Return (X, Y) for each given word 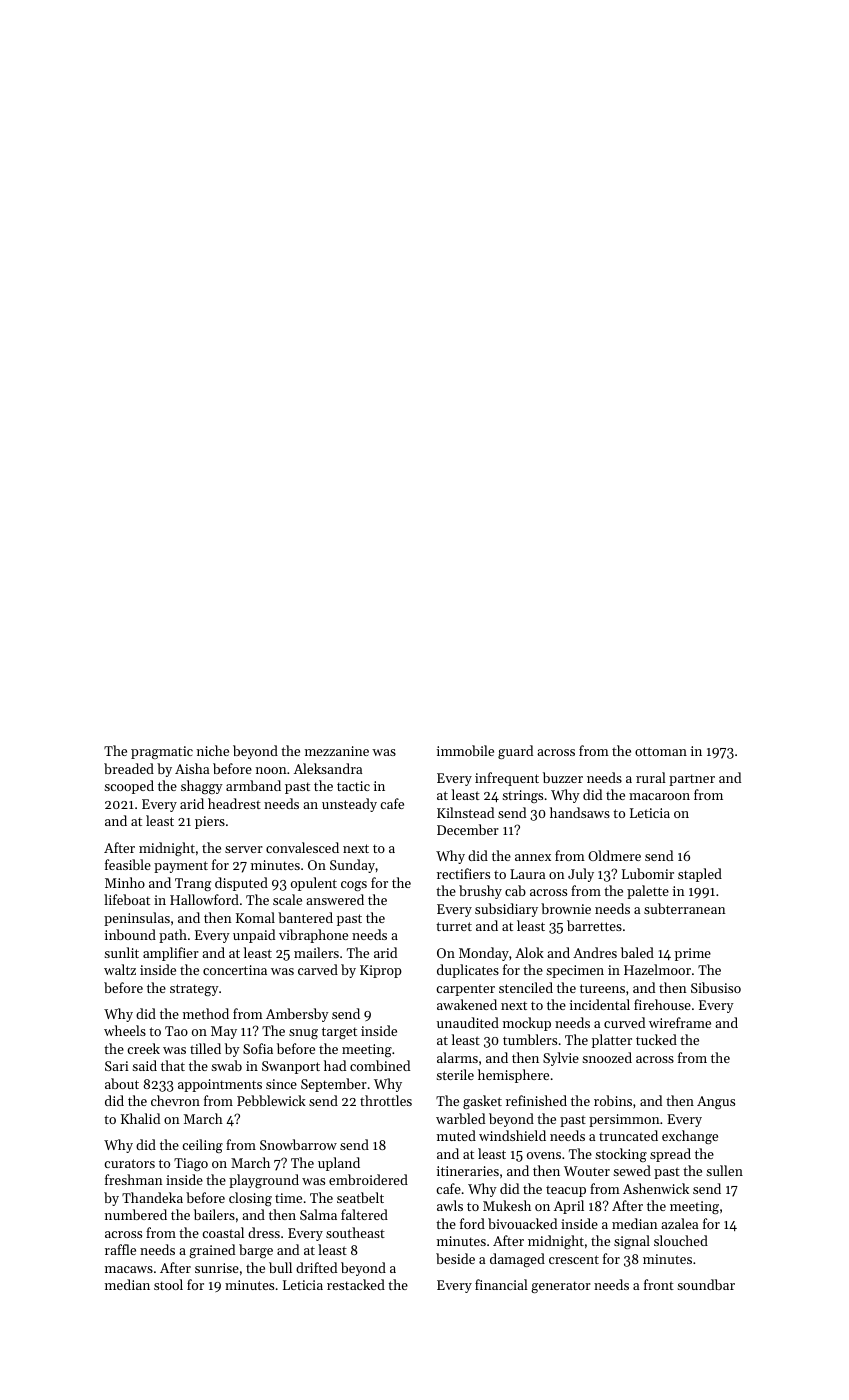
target (339, 1033)
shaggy (202, 787)
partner (692, 780)
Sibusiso (716, 987)
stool (168, 1284)
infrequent (507, 779)
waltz (120, 969)
